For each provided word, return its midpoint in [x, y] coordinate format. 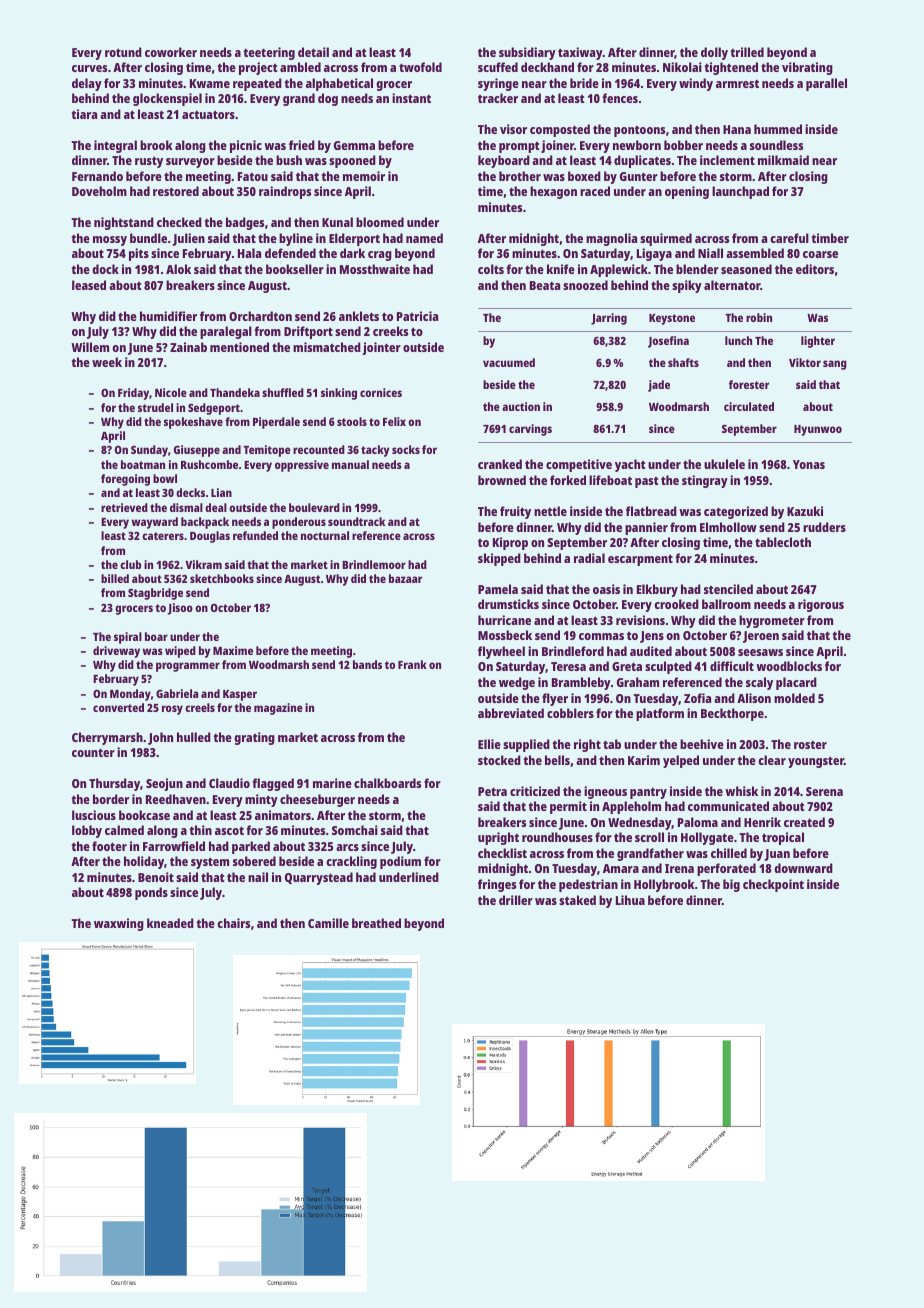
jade [659, 386]
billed [115, 578]
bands [367, 664]
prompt [519, 147]
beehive [702, 744]
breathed [376, 923]
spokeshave [193, 423]
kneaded [170, 923]
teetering [269, 53]
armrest [737, 84]
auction [521, 406]
